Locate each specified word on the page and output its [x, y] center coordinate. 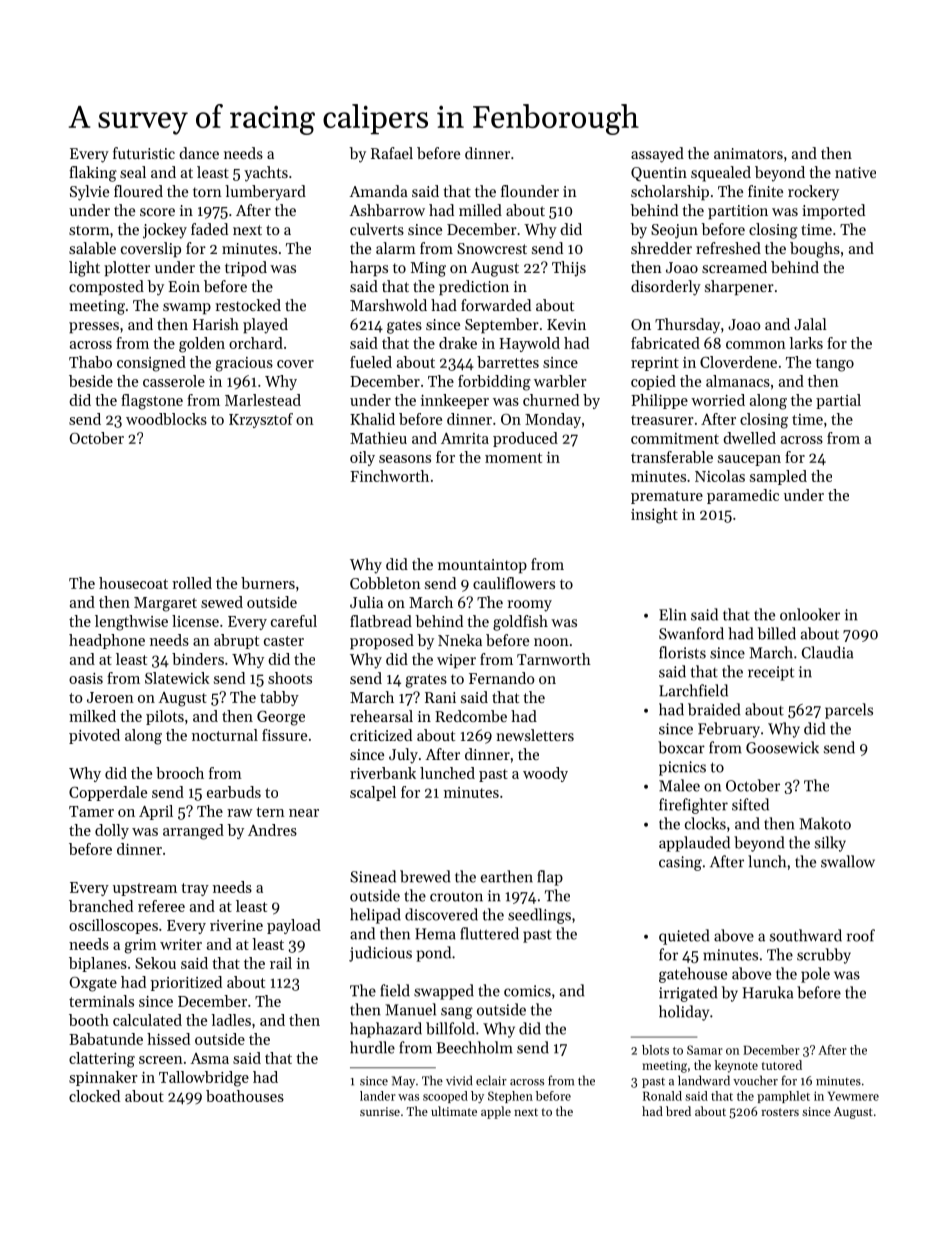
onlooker [810, 614]
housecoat [133, 583]
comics [527, 991]
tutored [782, 1065]
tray [195, 889]
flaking [93, 174]
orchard [256, 343]
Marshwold [388, 305]
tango [835, 365]
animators [748, 153]
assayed [657, 155]
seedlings [539, 916]
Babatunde [106, 1039]
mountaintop [482, 566]
